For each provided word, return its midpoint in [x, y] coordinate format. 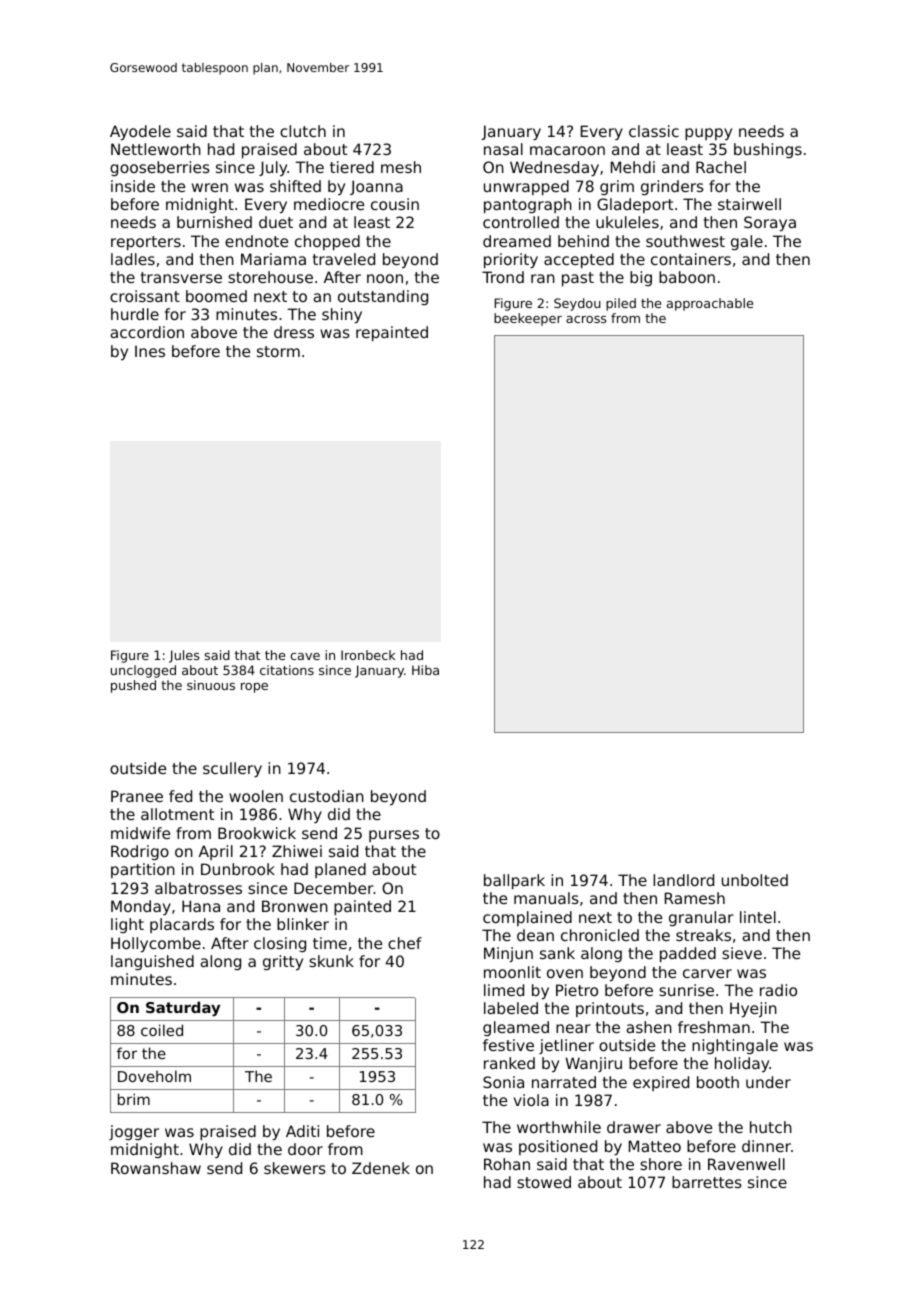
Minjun [508, 954]
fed [180, 796]
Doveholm [154, 1076]
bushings [768, 150]
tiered [352, 167]
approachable [710, 304]
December [334, 888]
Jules [184, 656]
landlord [683, 880]
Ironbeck [368, 655]
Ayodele [140, 132]
